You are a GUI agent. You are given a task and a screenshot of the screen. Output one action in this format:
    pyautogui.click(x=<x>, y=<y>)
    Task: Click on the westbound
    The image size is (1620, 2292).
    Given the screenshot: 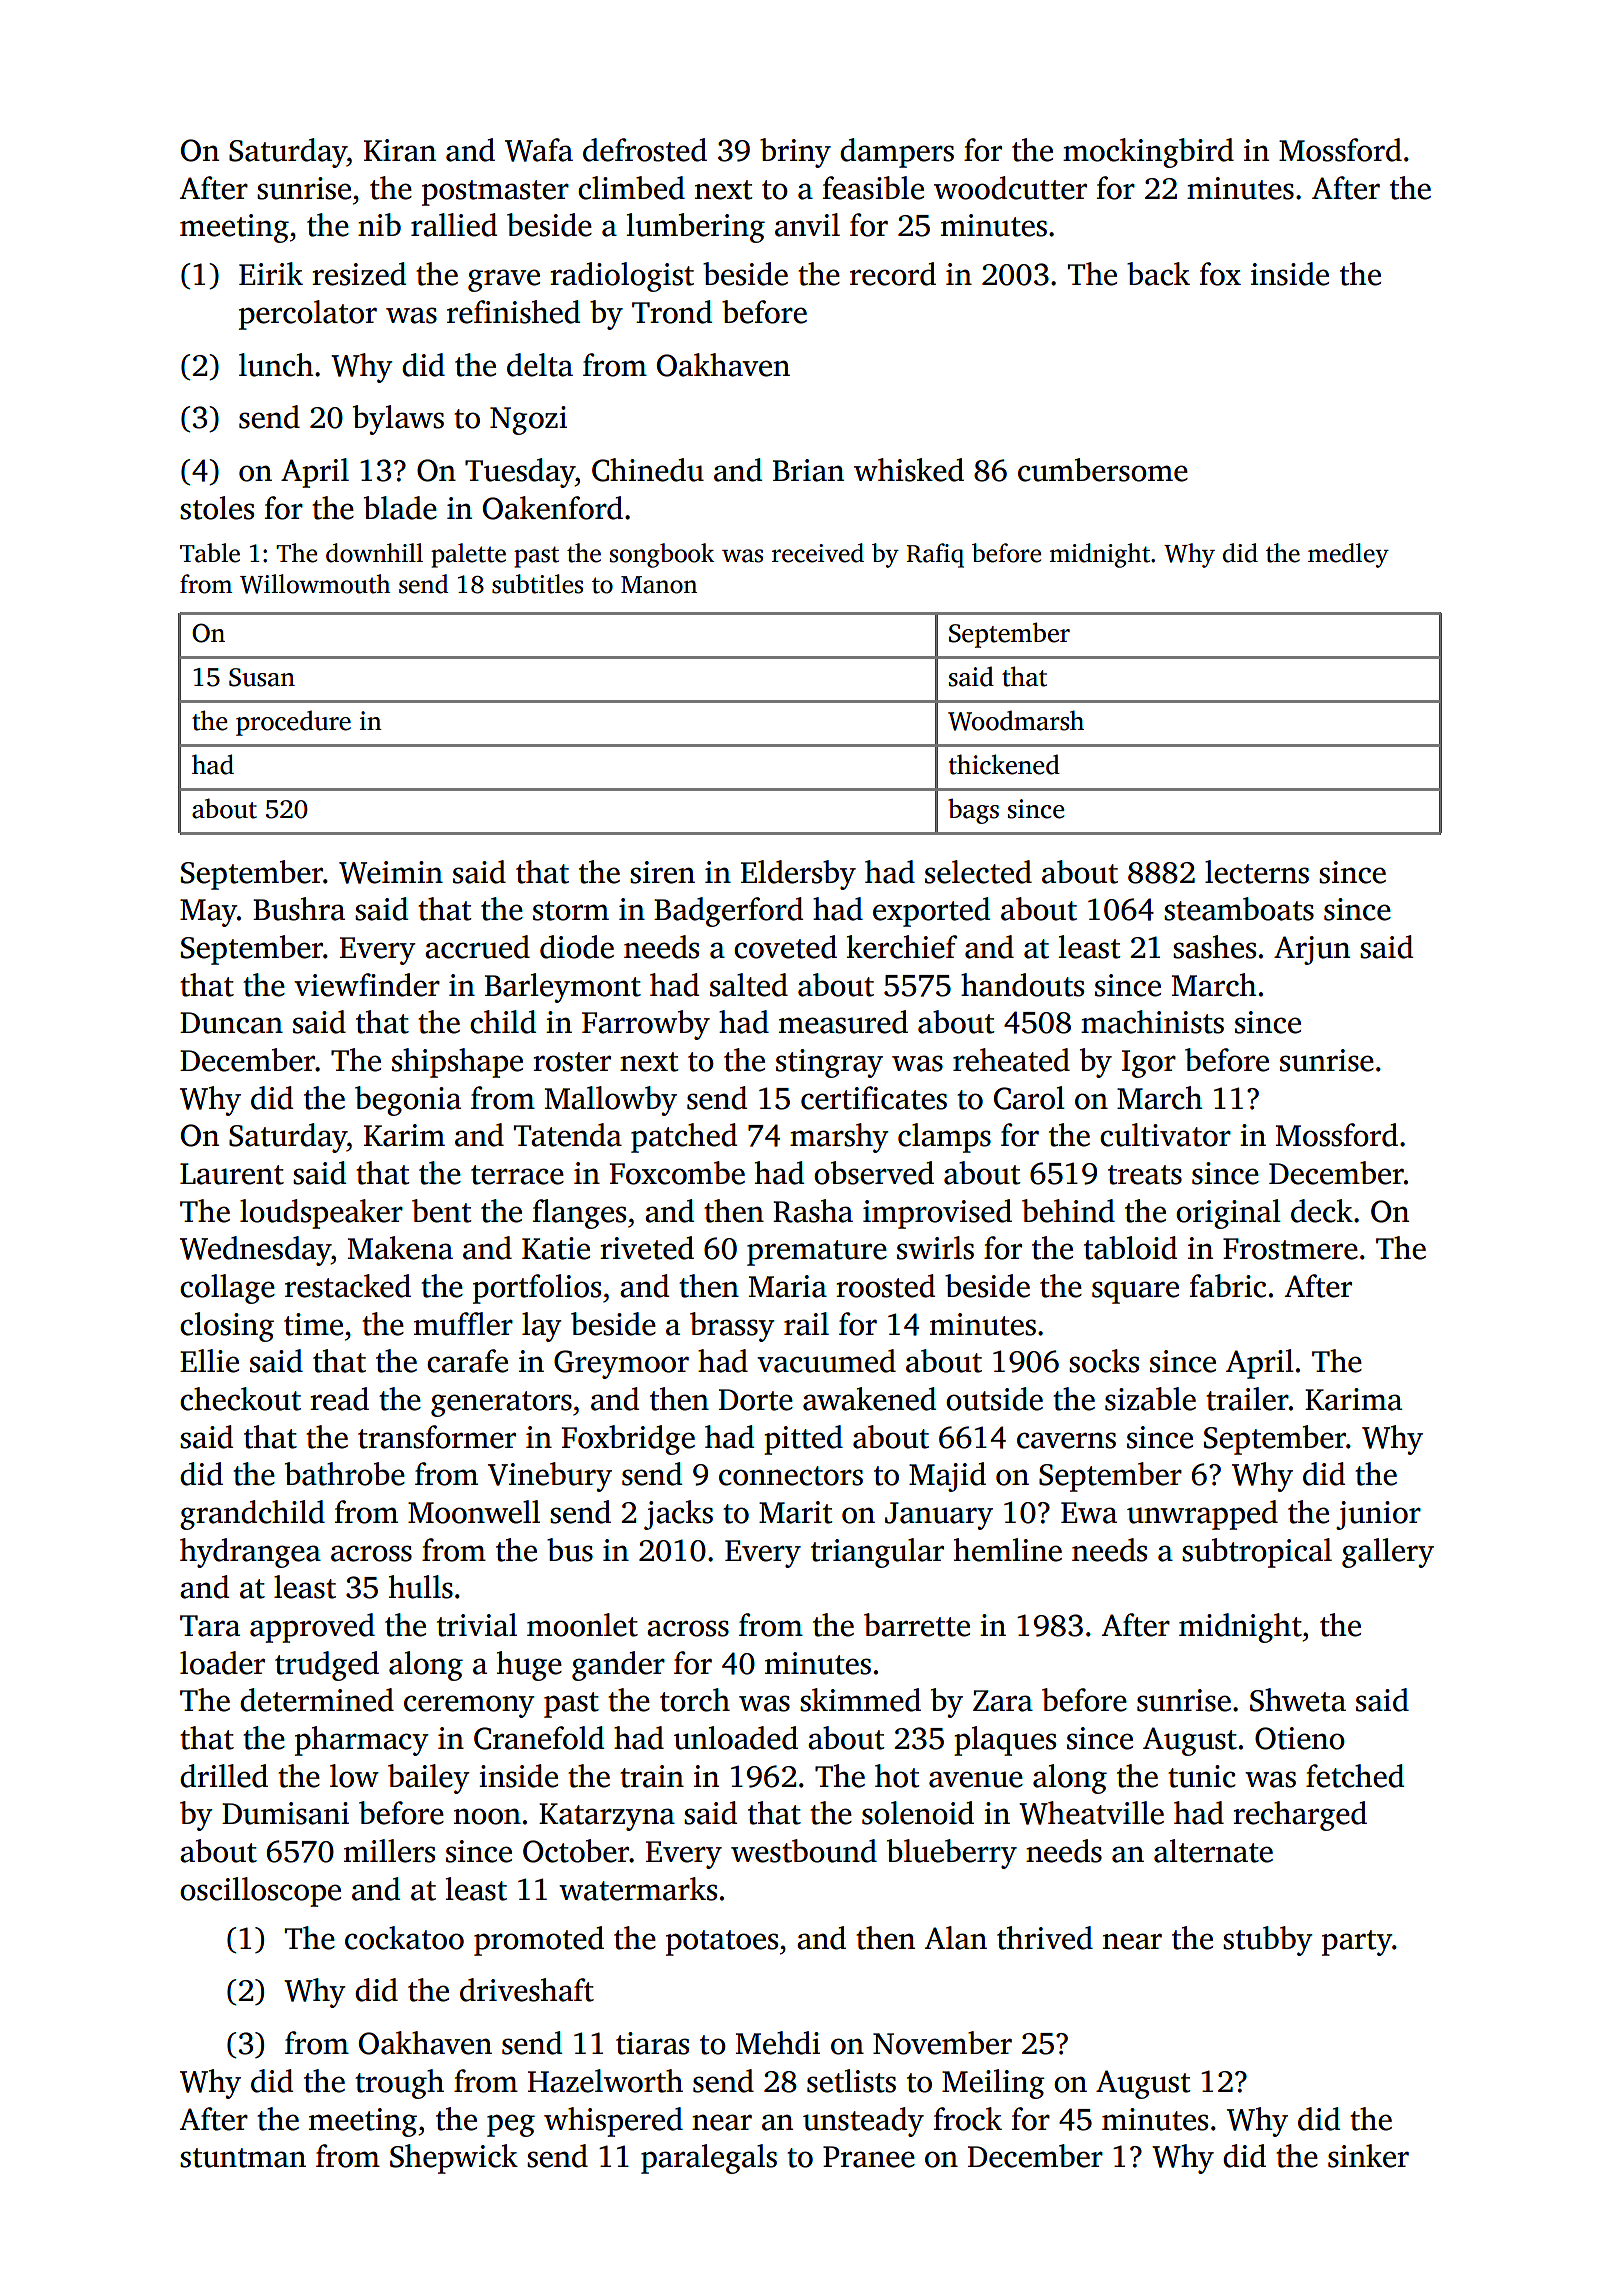 What is the action you would take?
    pyautogui.click(x=804, y=1851)
